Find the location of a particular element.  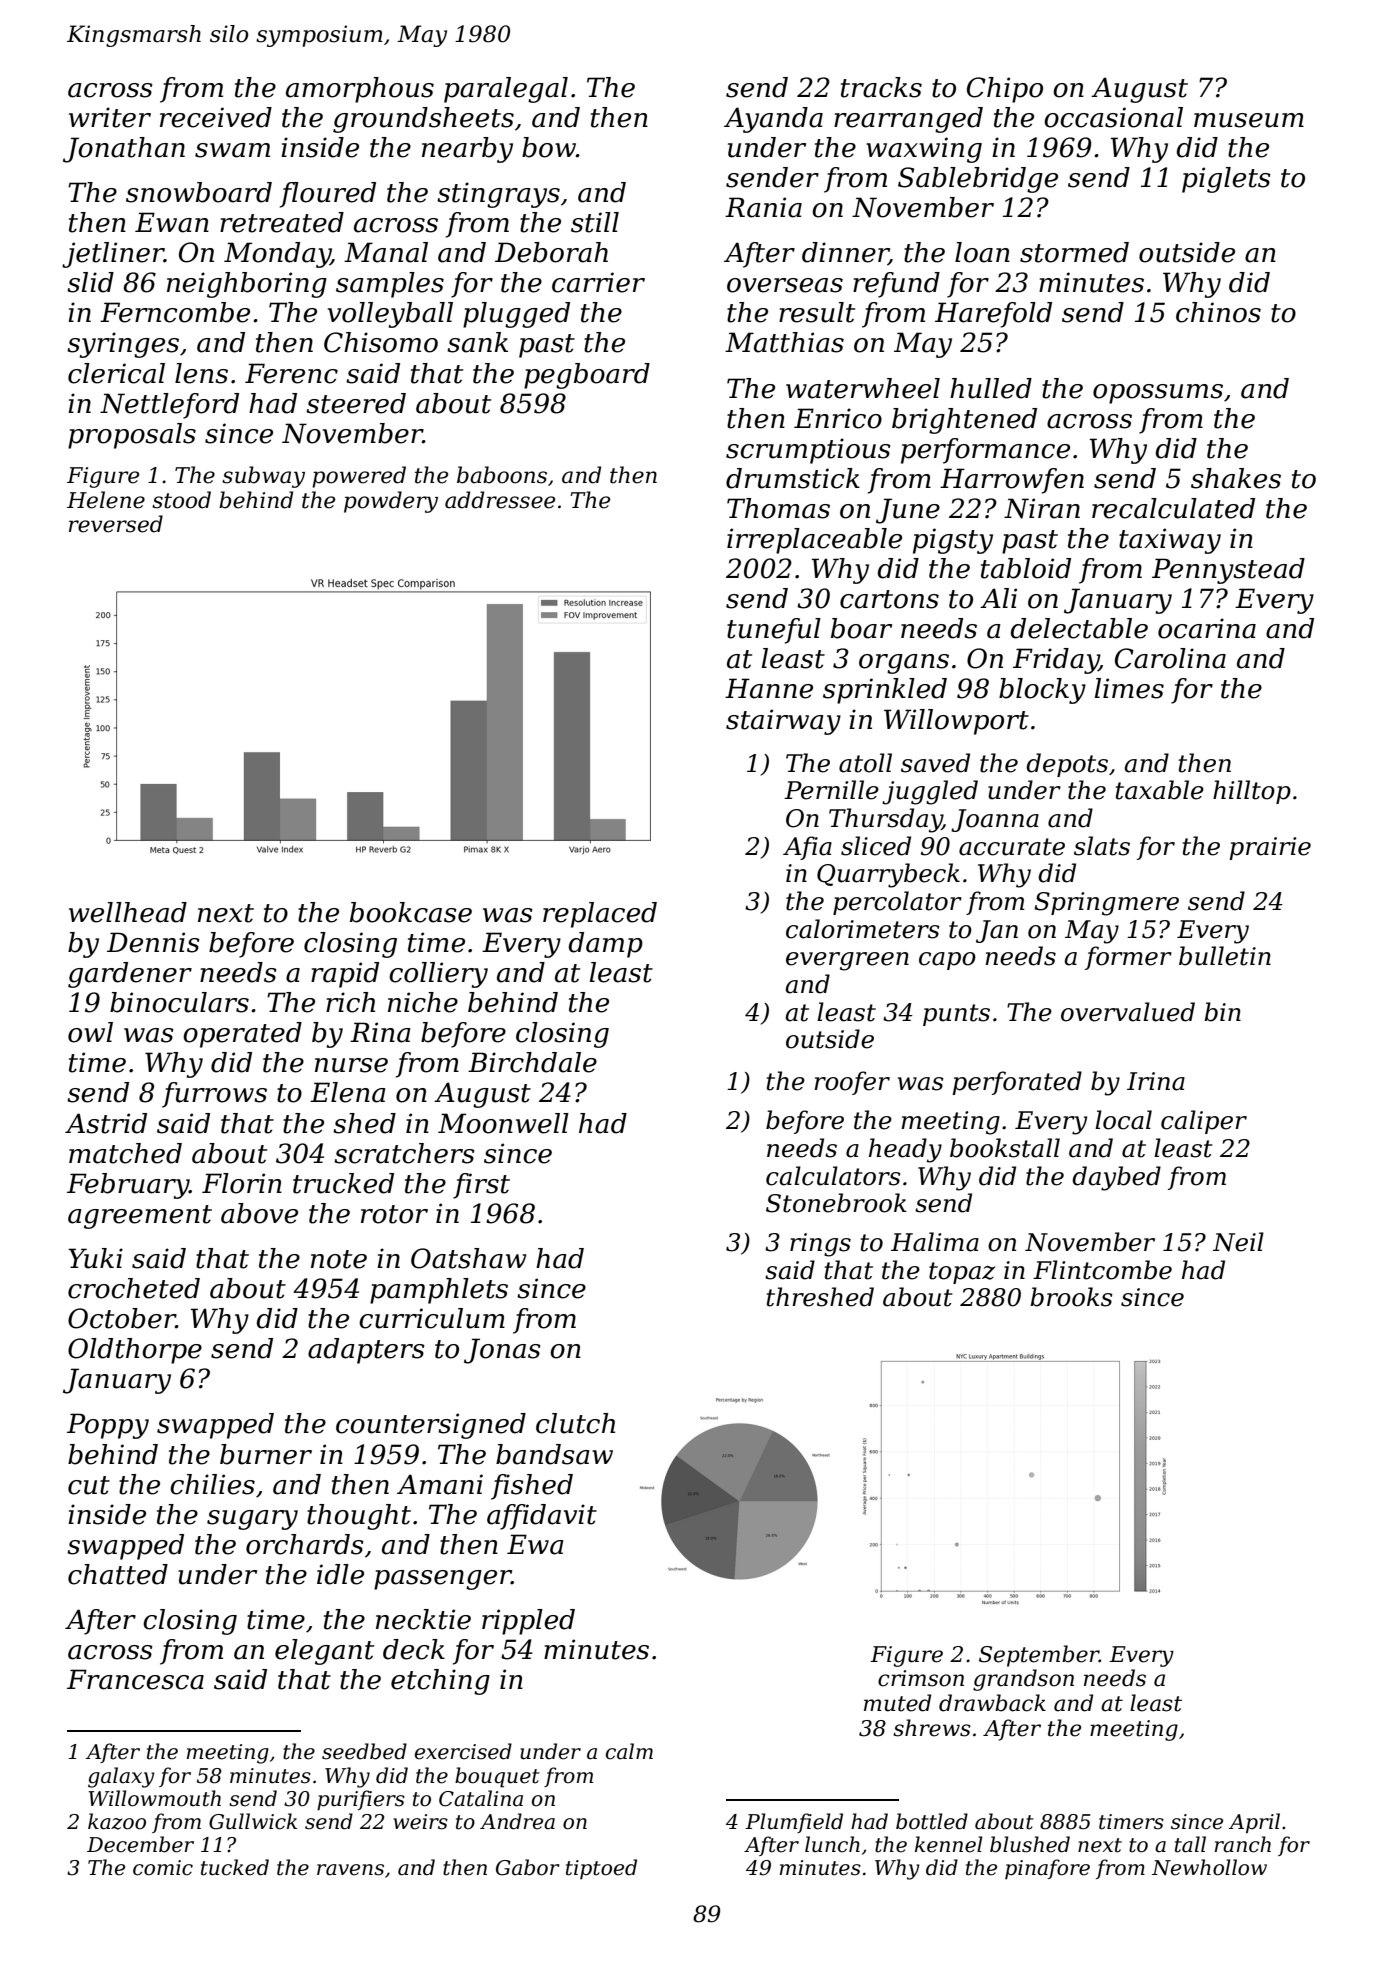

crimson is located at coordinates (921, 1678).
